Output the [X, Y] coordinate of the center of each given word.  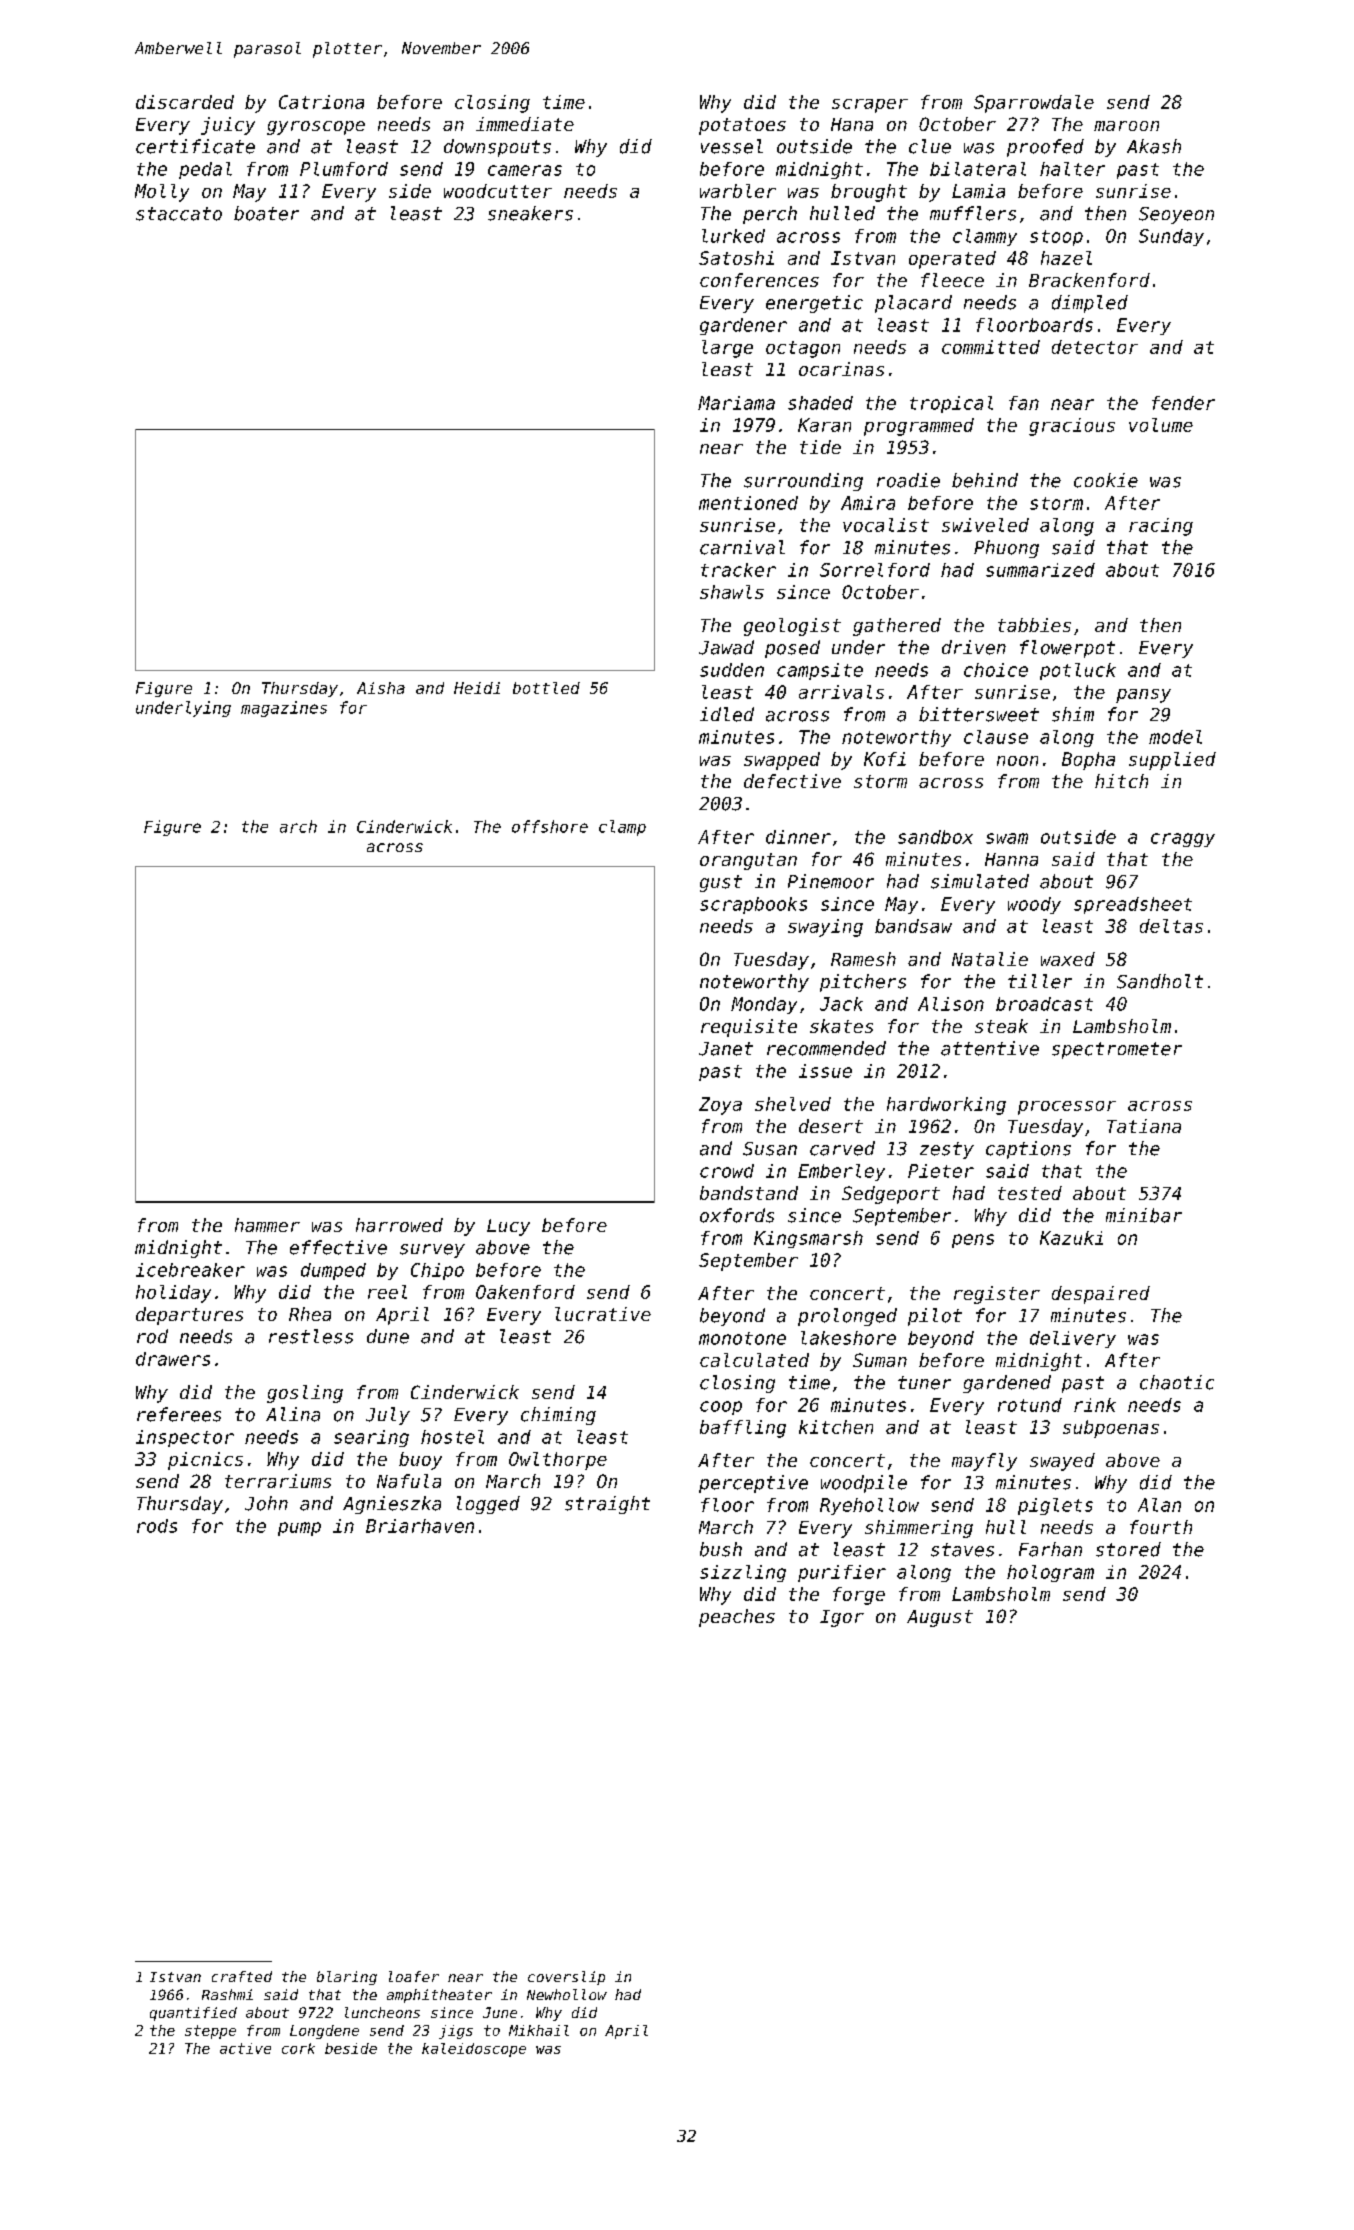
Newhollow [567, 1994]
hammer [267, 1225]
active [245, 2048]
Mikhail [539, 2030]
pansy [1143, 696]
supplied [1172, 761]
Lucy [508, 1227]
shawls [732, 592]
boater [266, 213]
